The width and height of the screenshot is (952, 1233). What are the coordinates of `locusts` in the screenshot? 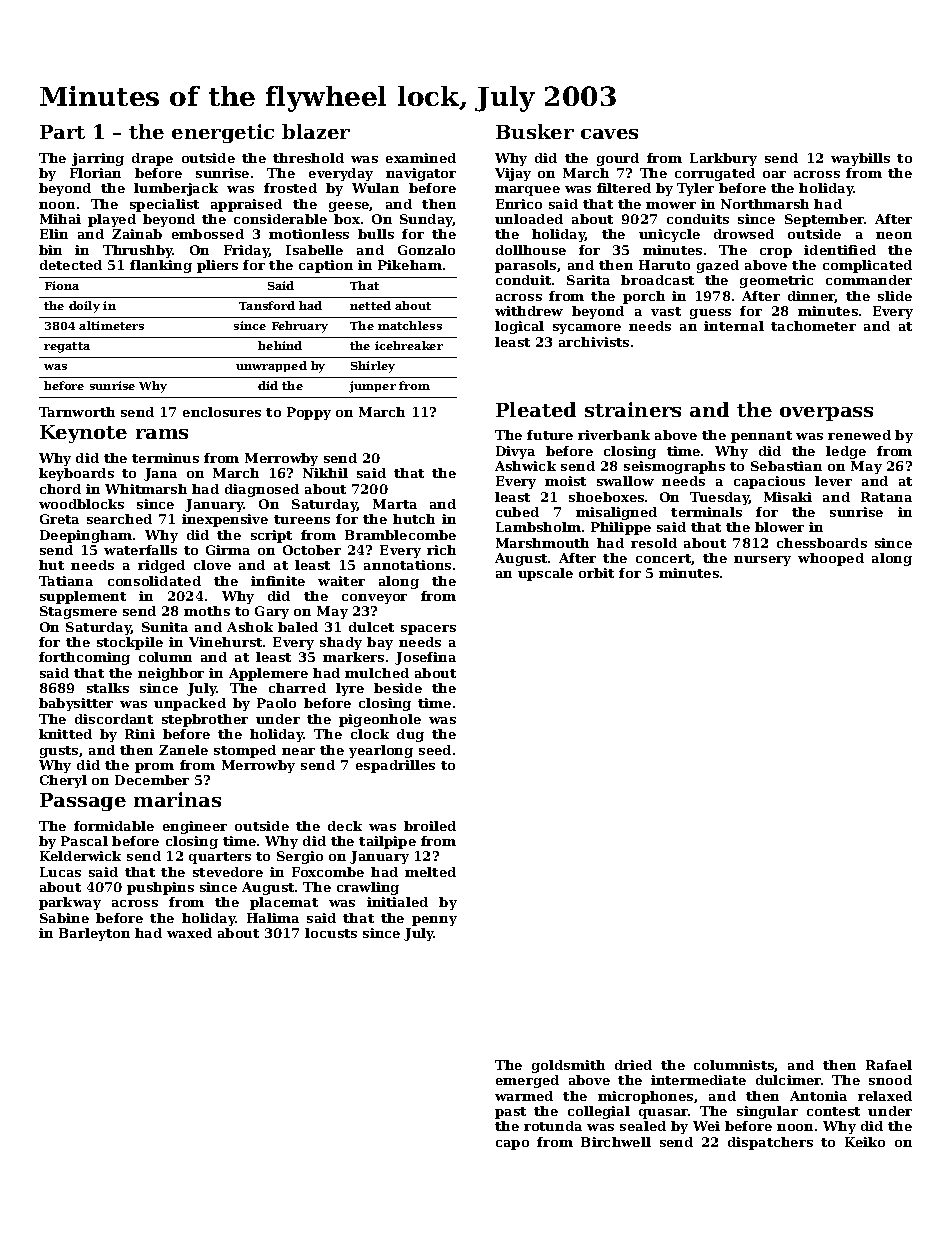 It's located at (331, 933).
